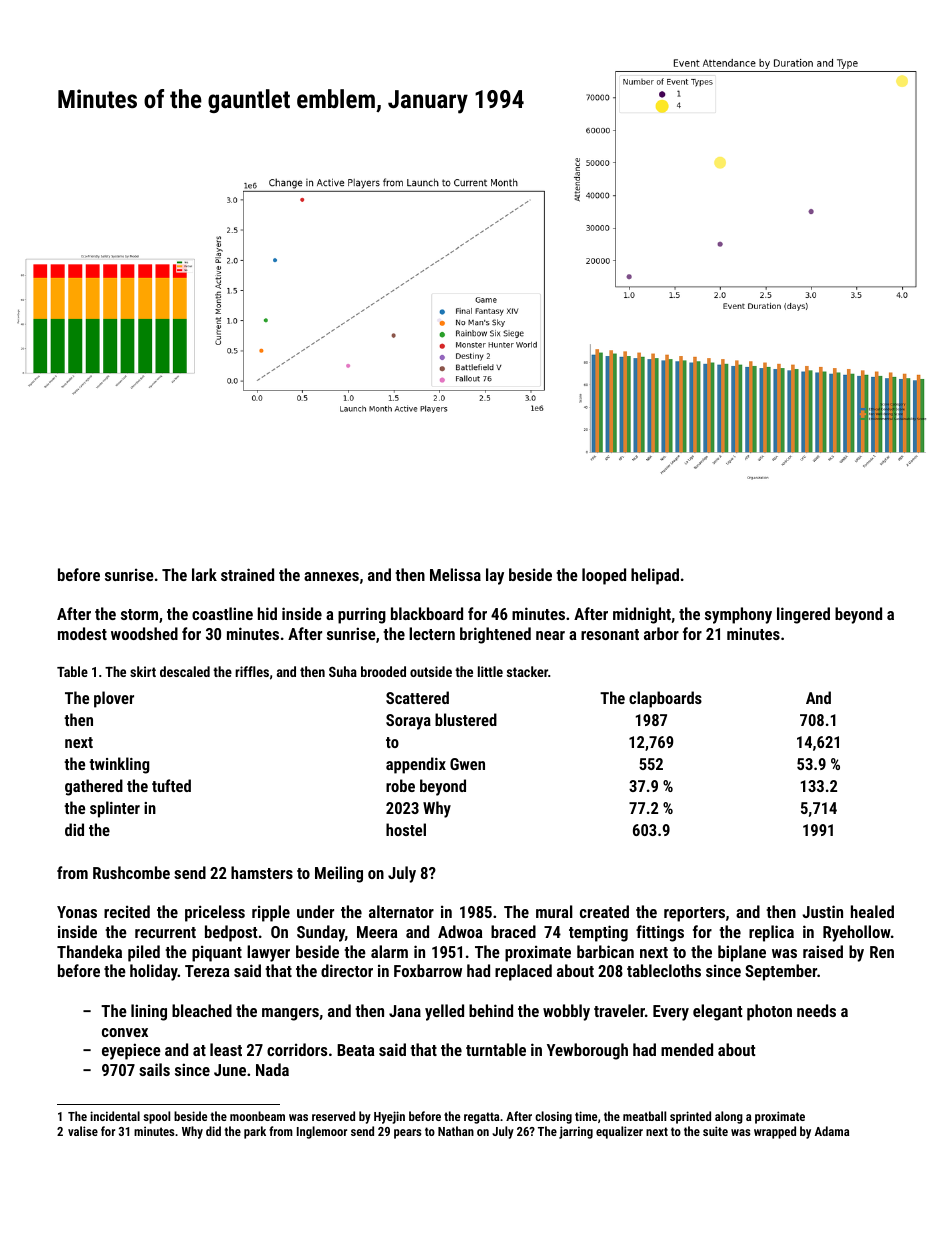  I want to click on meatball, so click(644, 1116).
